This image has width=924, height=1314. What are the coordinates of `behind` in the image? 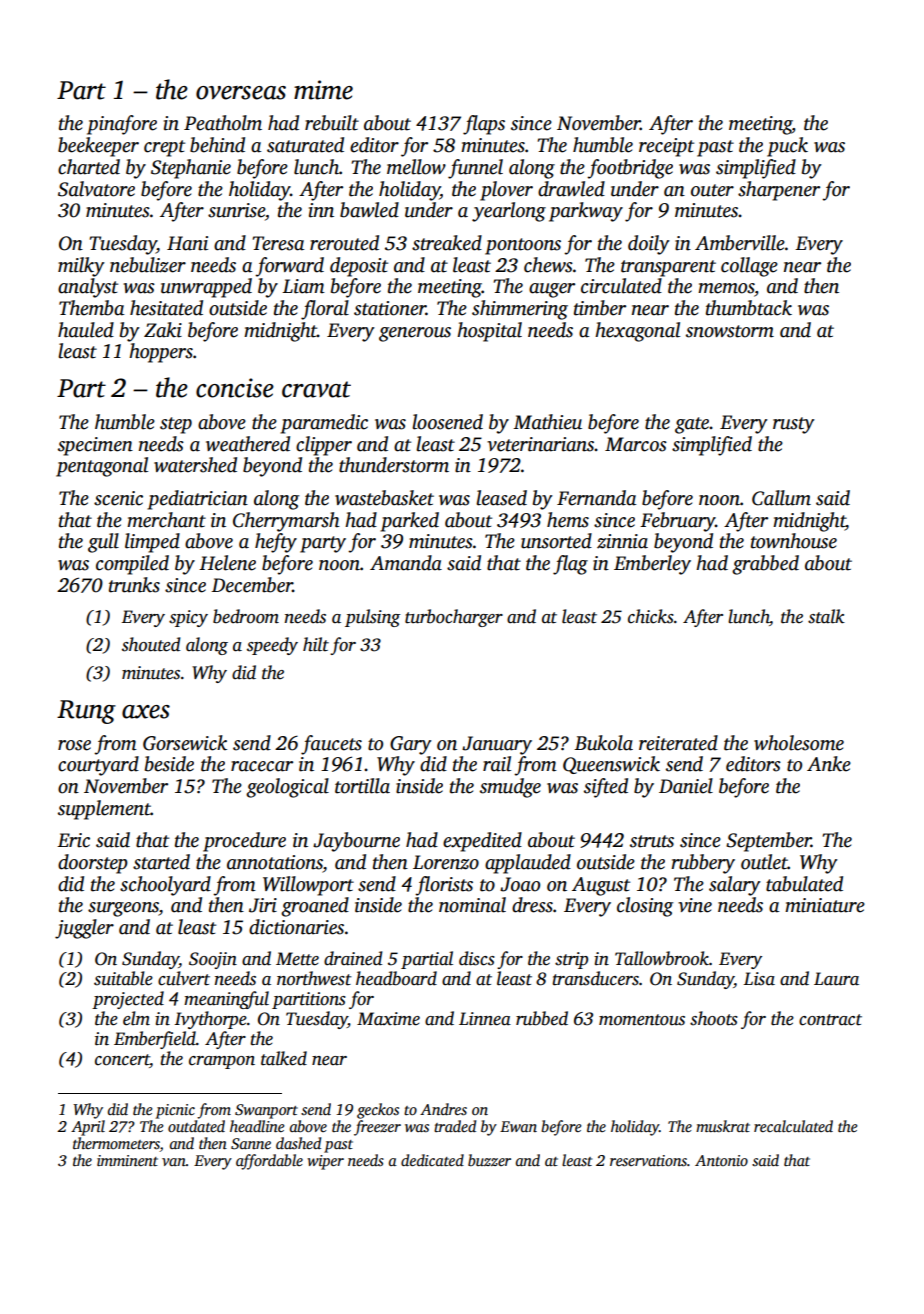 It's located at (217, 145).
